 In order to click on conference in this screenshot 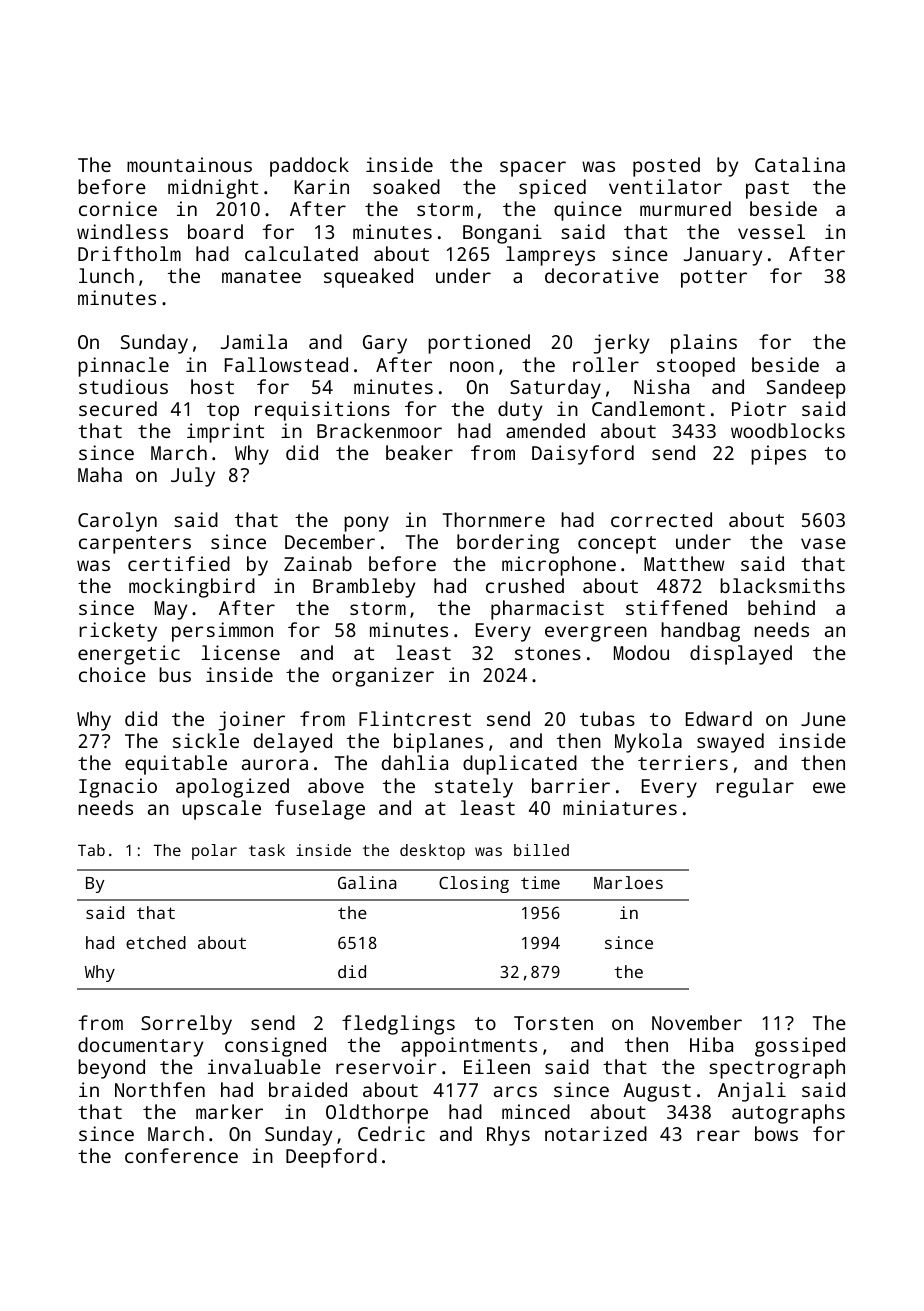, I will do `click(181, 1155)`.
